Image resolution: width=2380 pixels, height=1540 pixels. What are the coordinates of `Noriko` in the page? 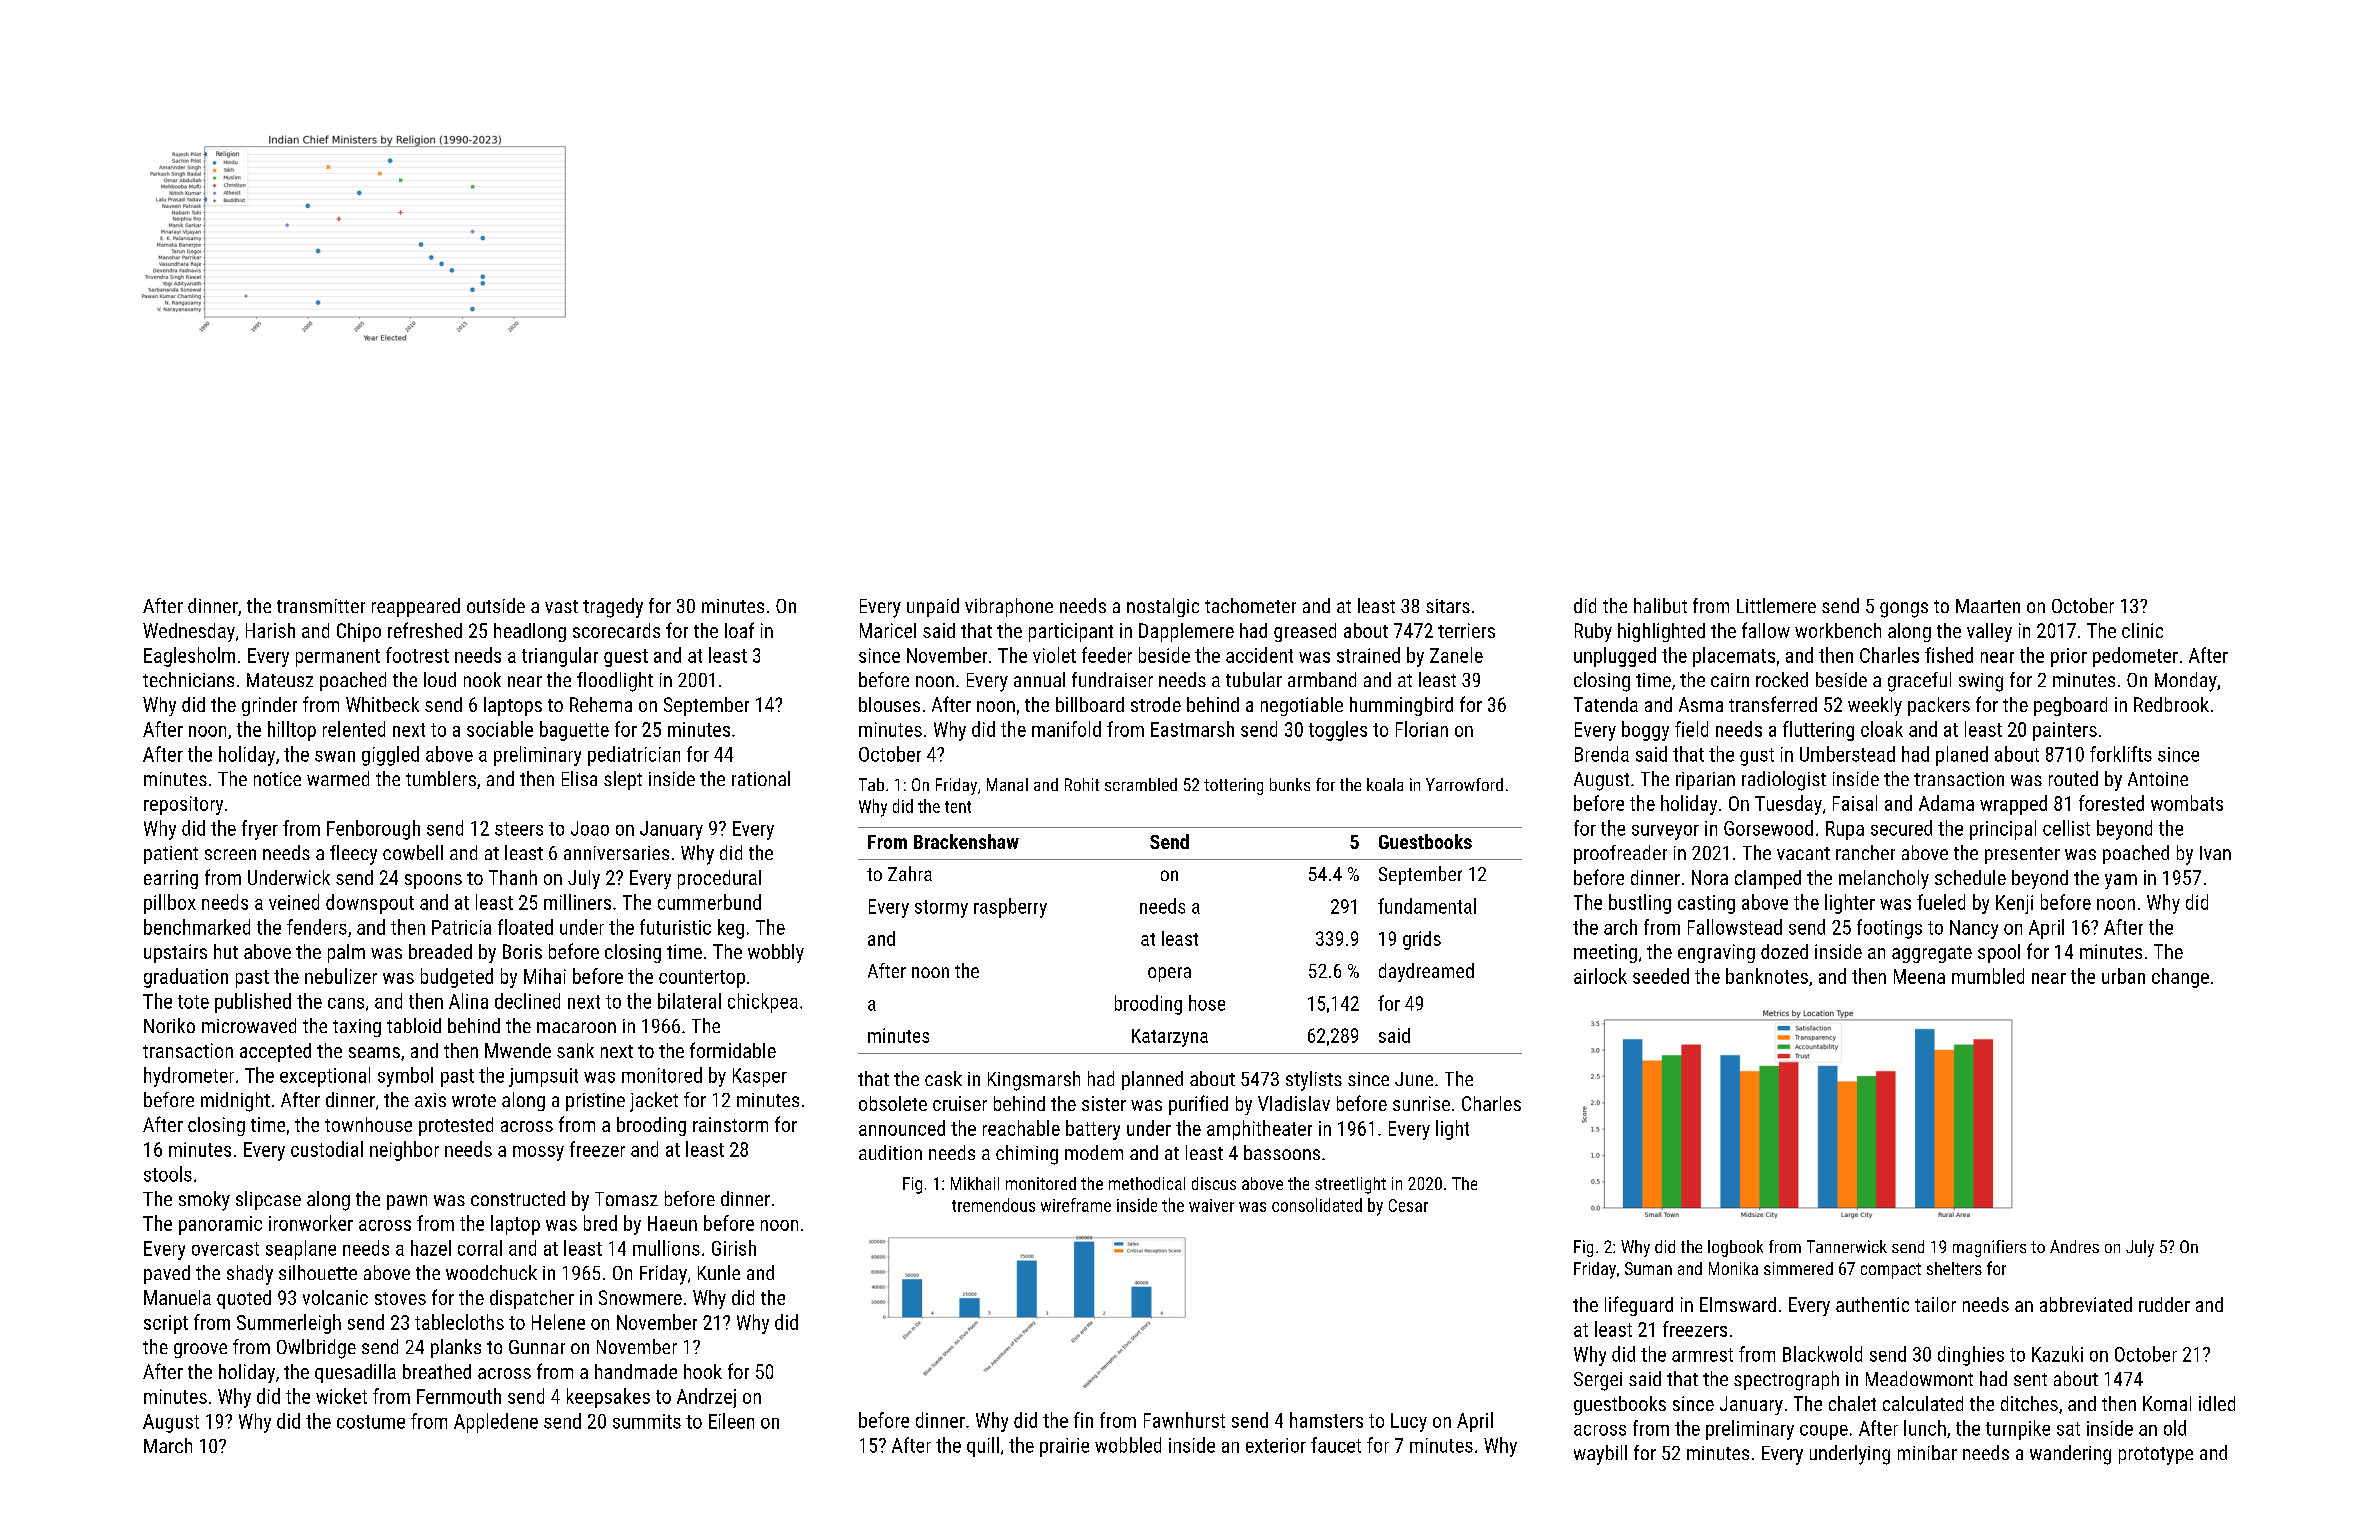 It's located at (169, 1025).
